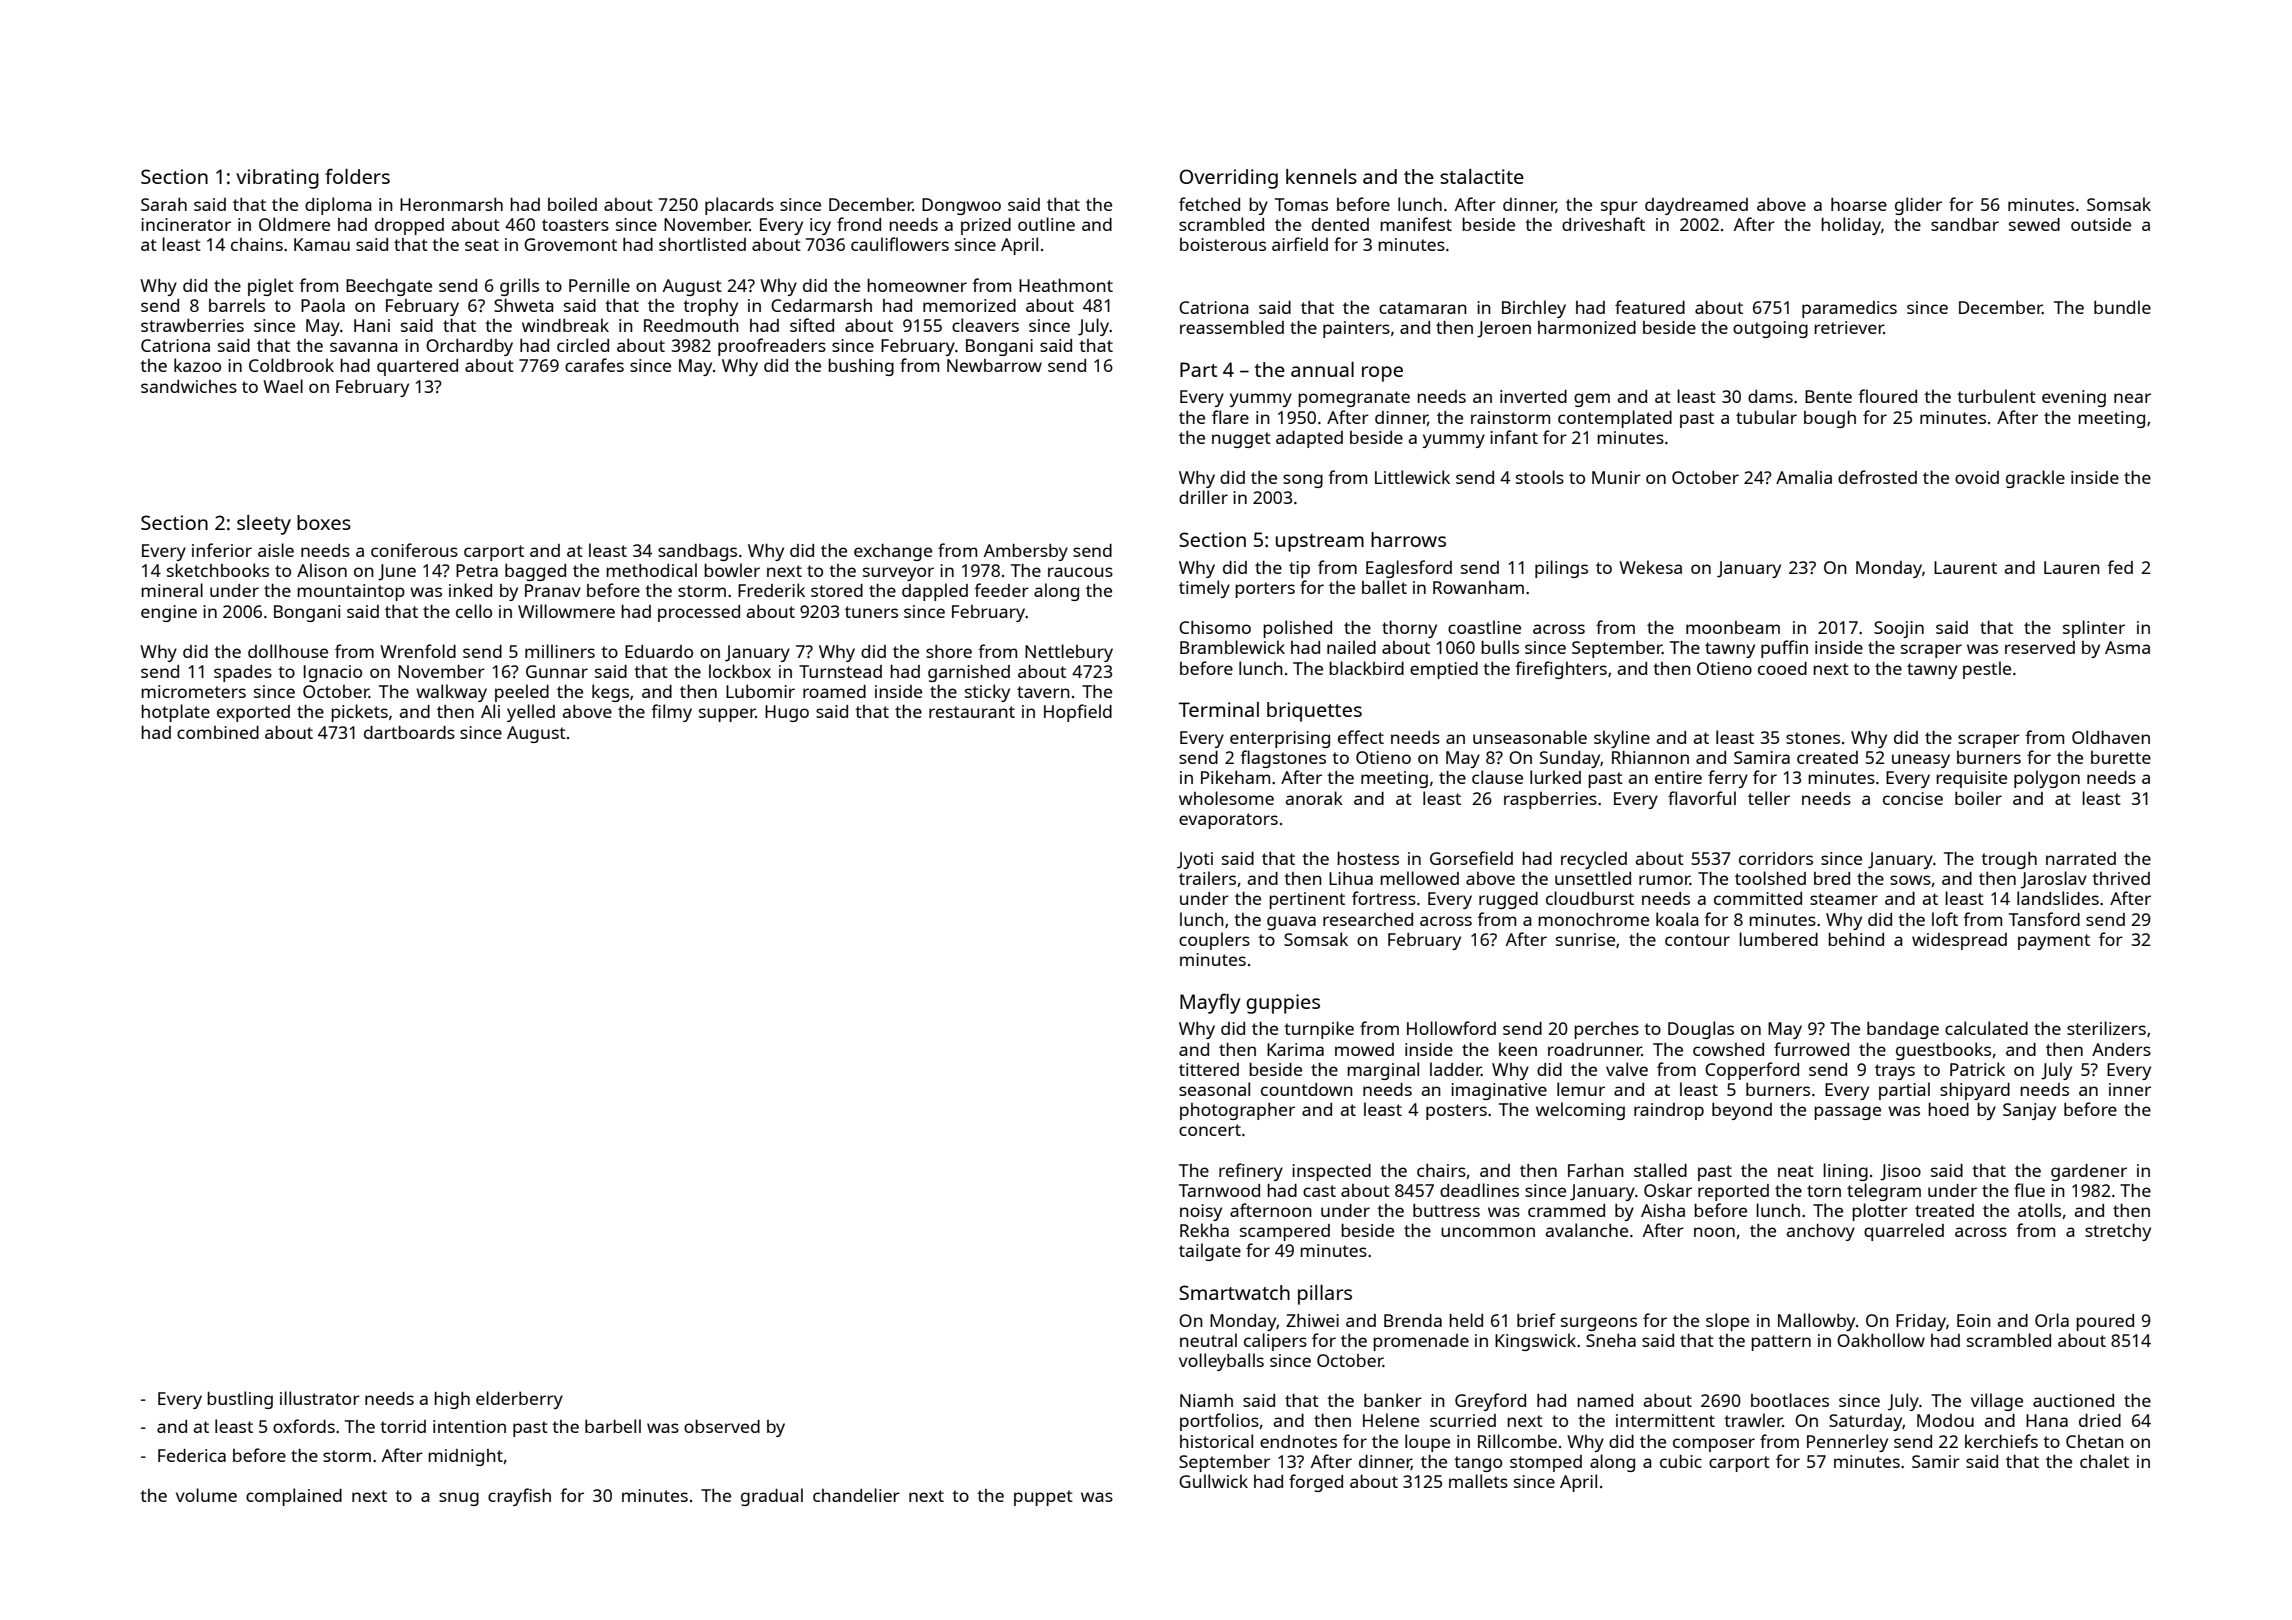  I want to click on song, so click(1303, 481).
